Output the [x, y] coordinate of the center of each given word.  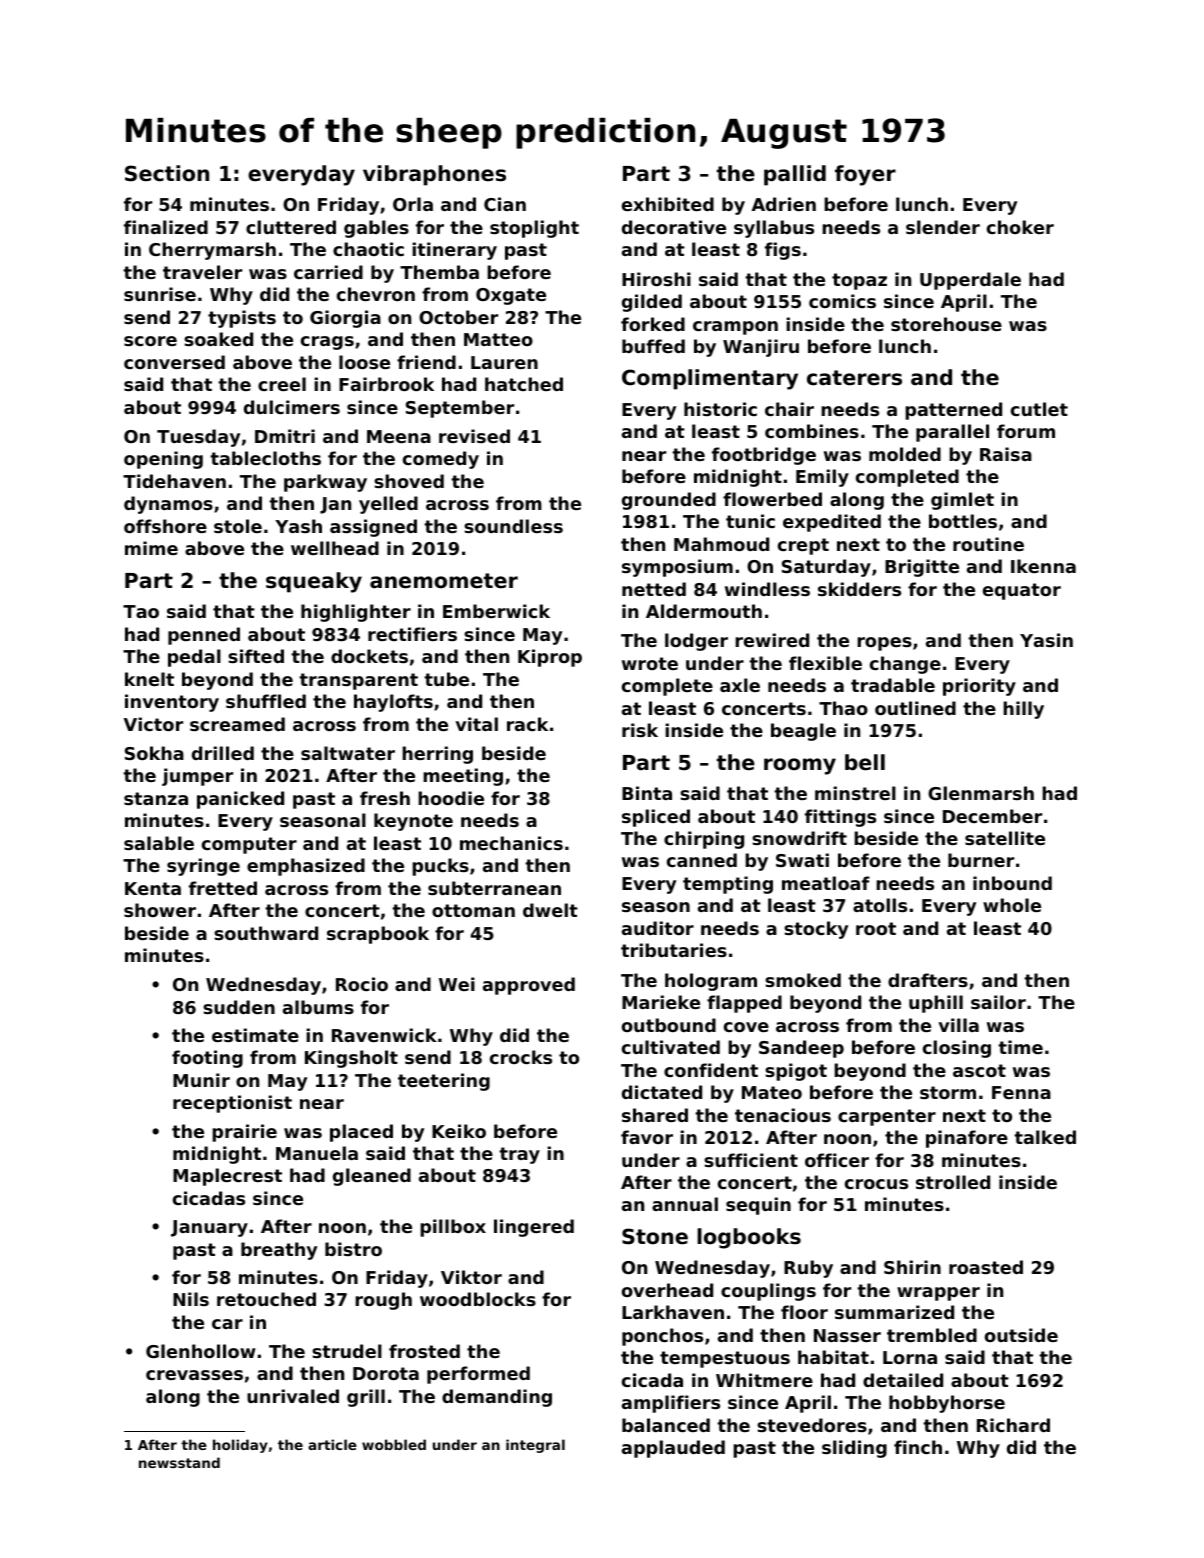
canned [702, 860]
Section [167, 173]
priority [979, 687]
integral [535, 1446]
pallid [795, 175]
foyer [865, 175]
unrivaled [293, 1396]
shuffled [266, 701]
